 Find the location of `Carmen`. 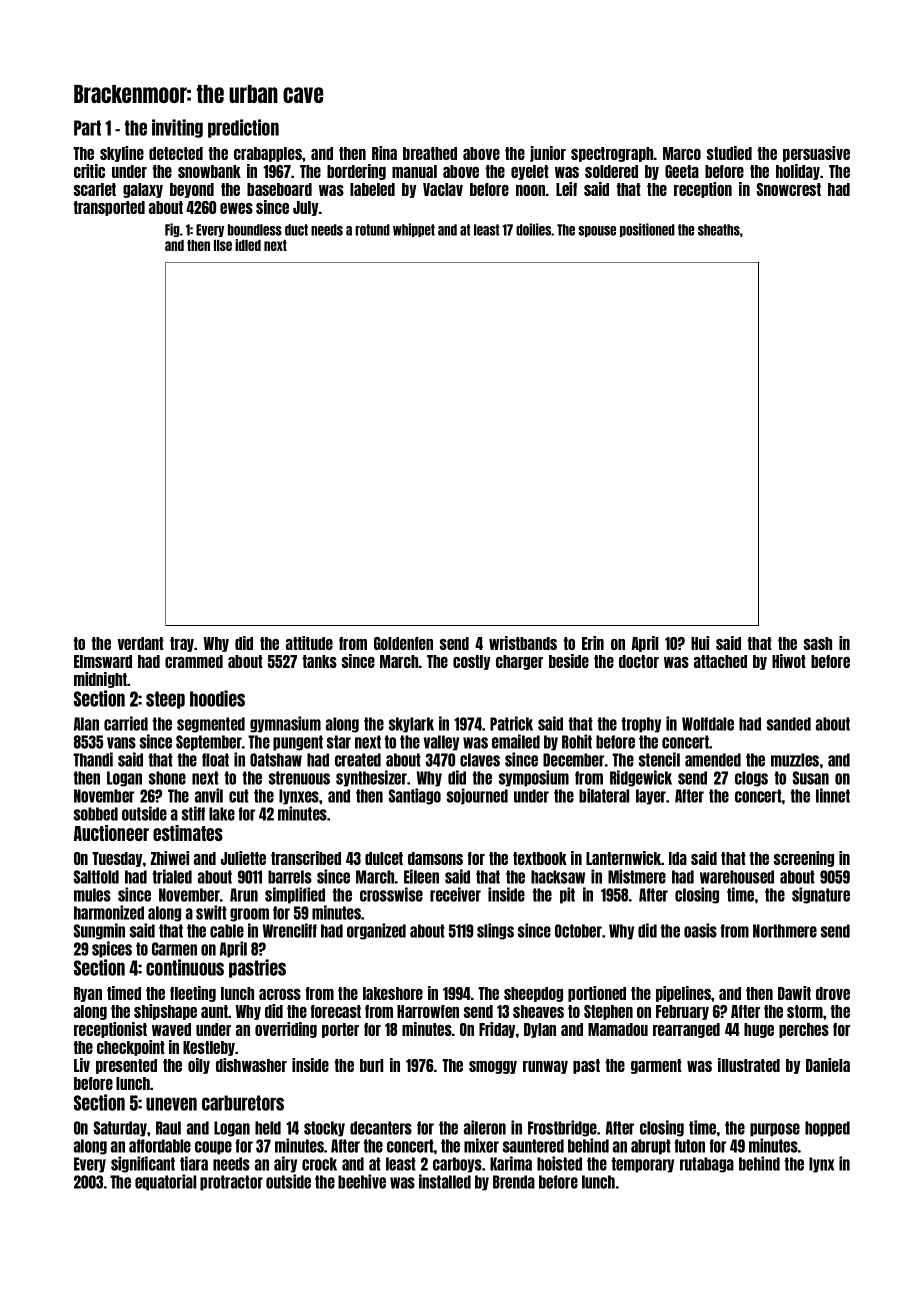

Carmen is located at coordinates (174, 949).
